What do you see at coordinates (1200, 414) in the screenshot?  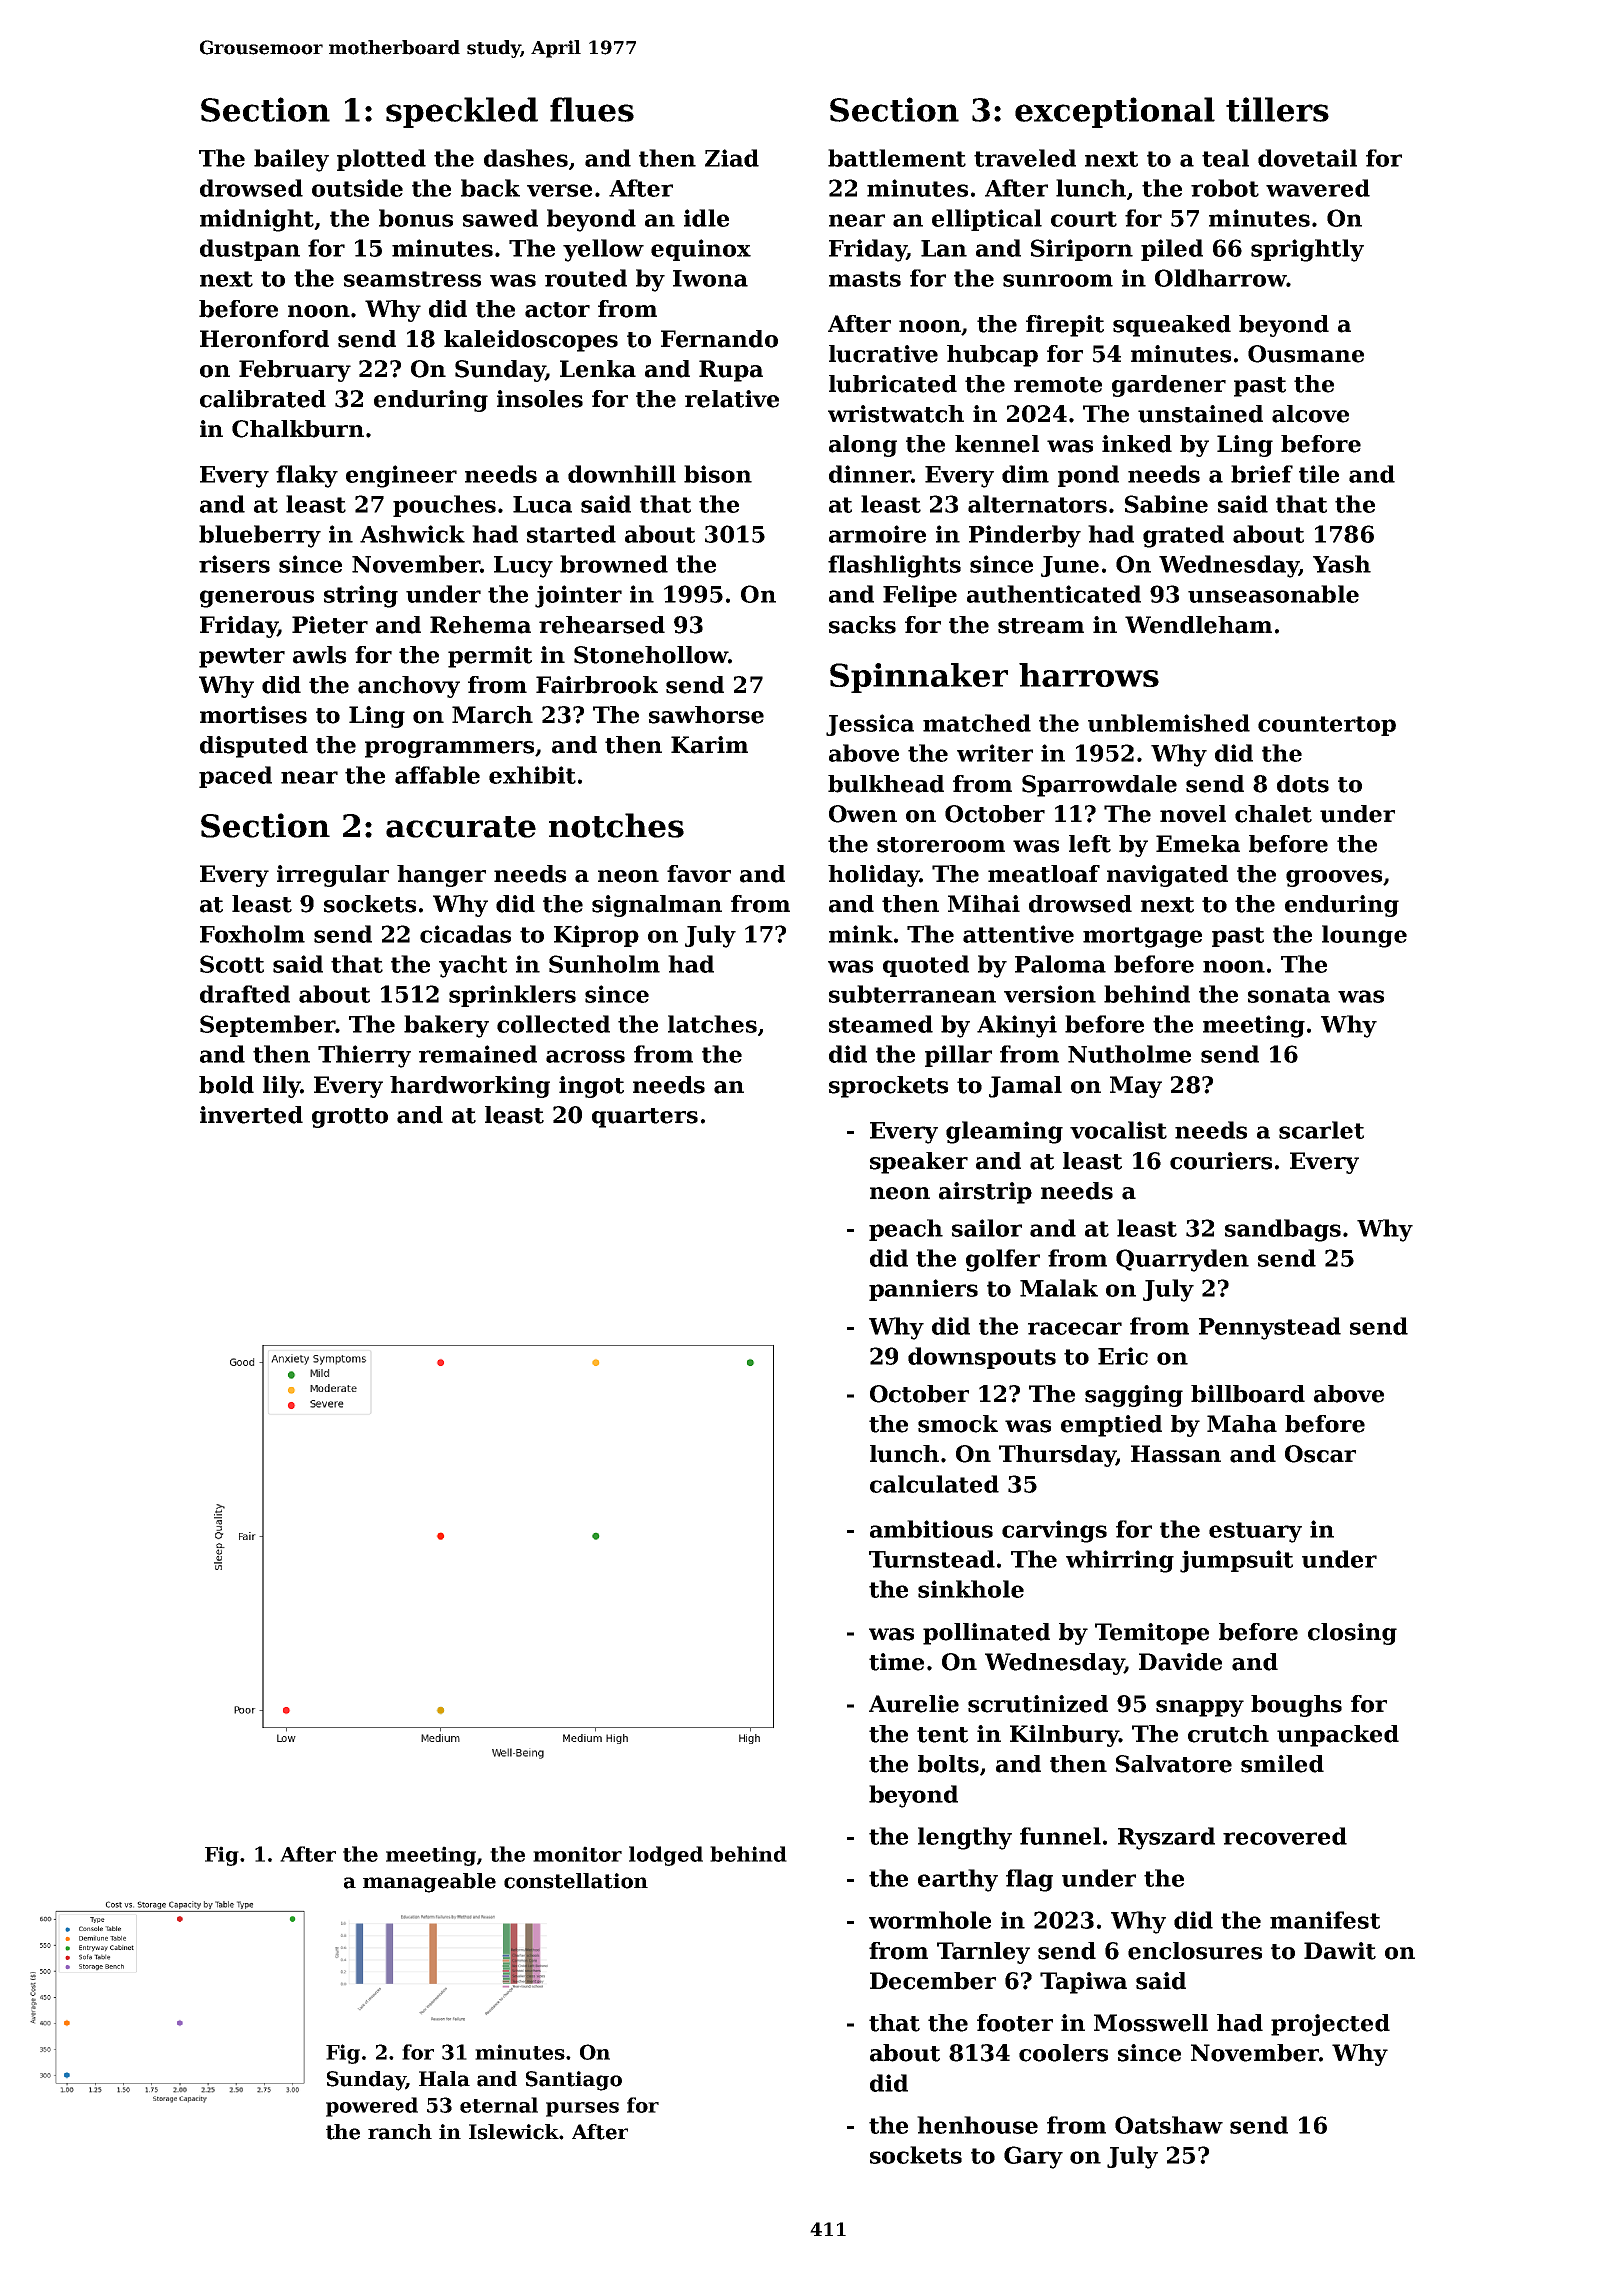 I see `unstained` at bounding box center [1200, 414].
